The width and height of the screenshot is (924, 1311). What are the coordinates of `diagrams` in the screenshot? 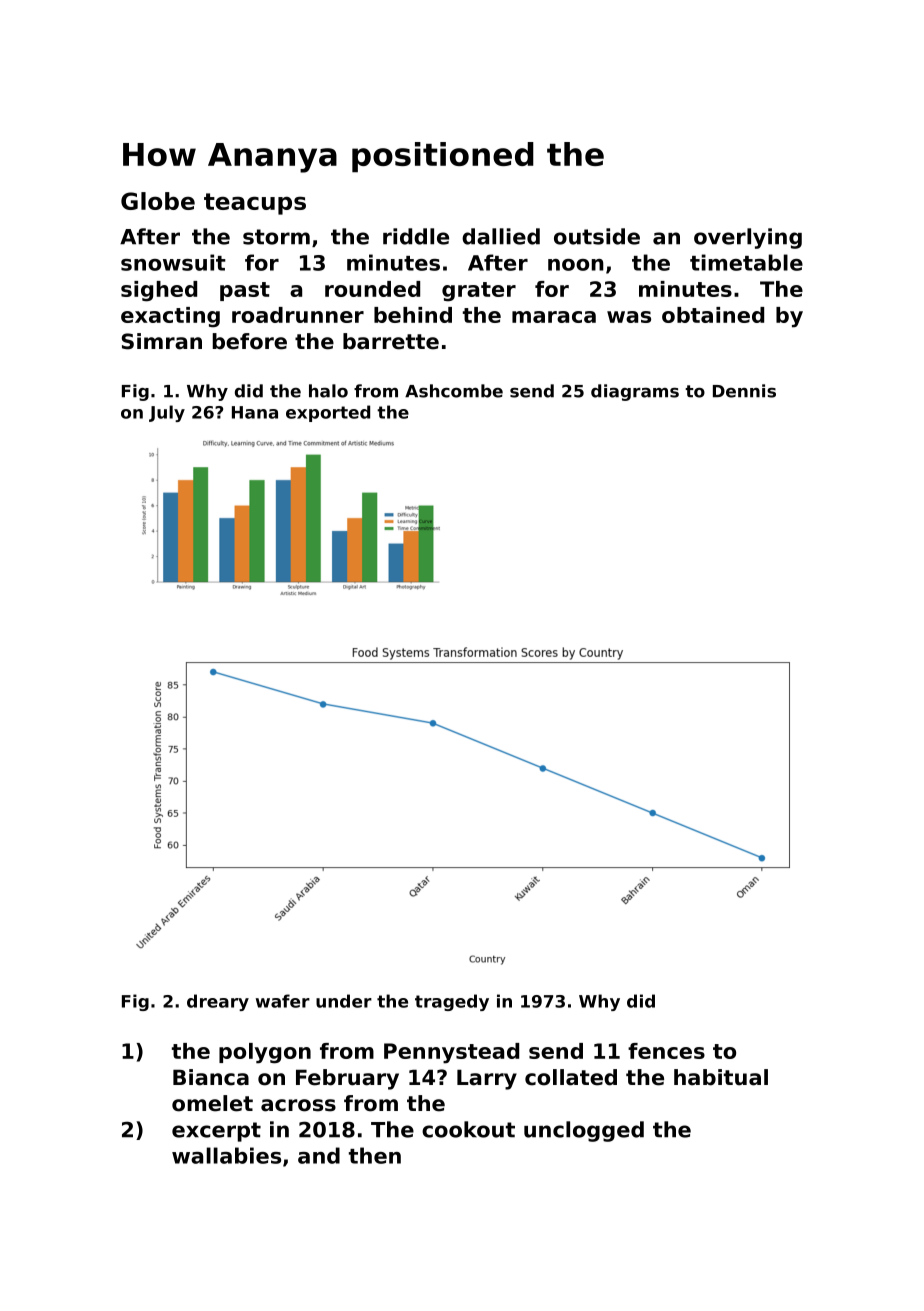 It's located at (635, 392).
